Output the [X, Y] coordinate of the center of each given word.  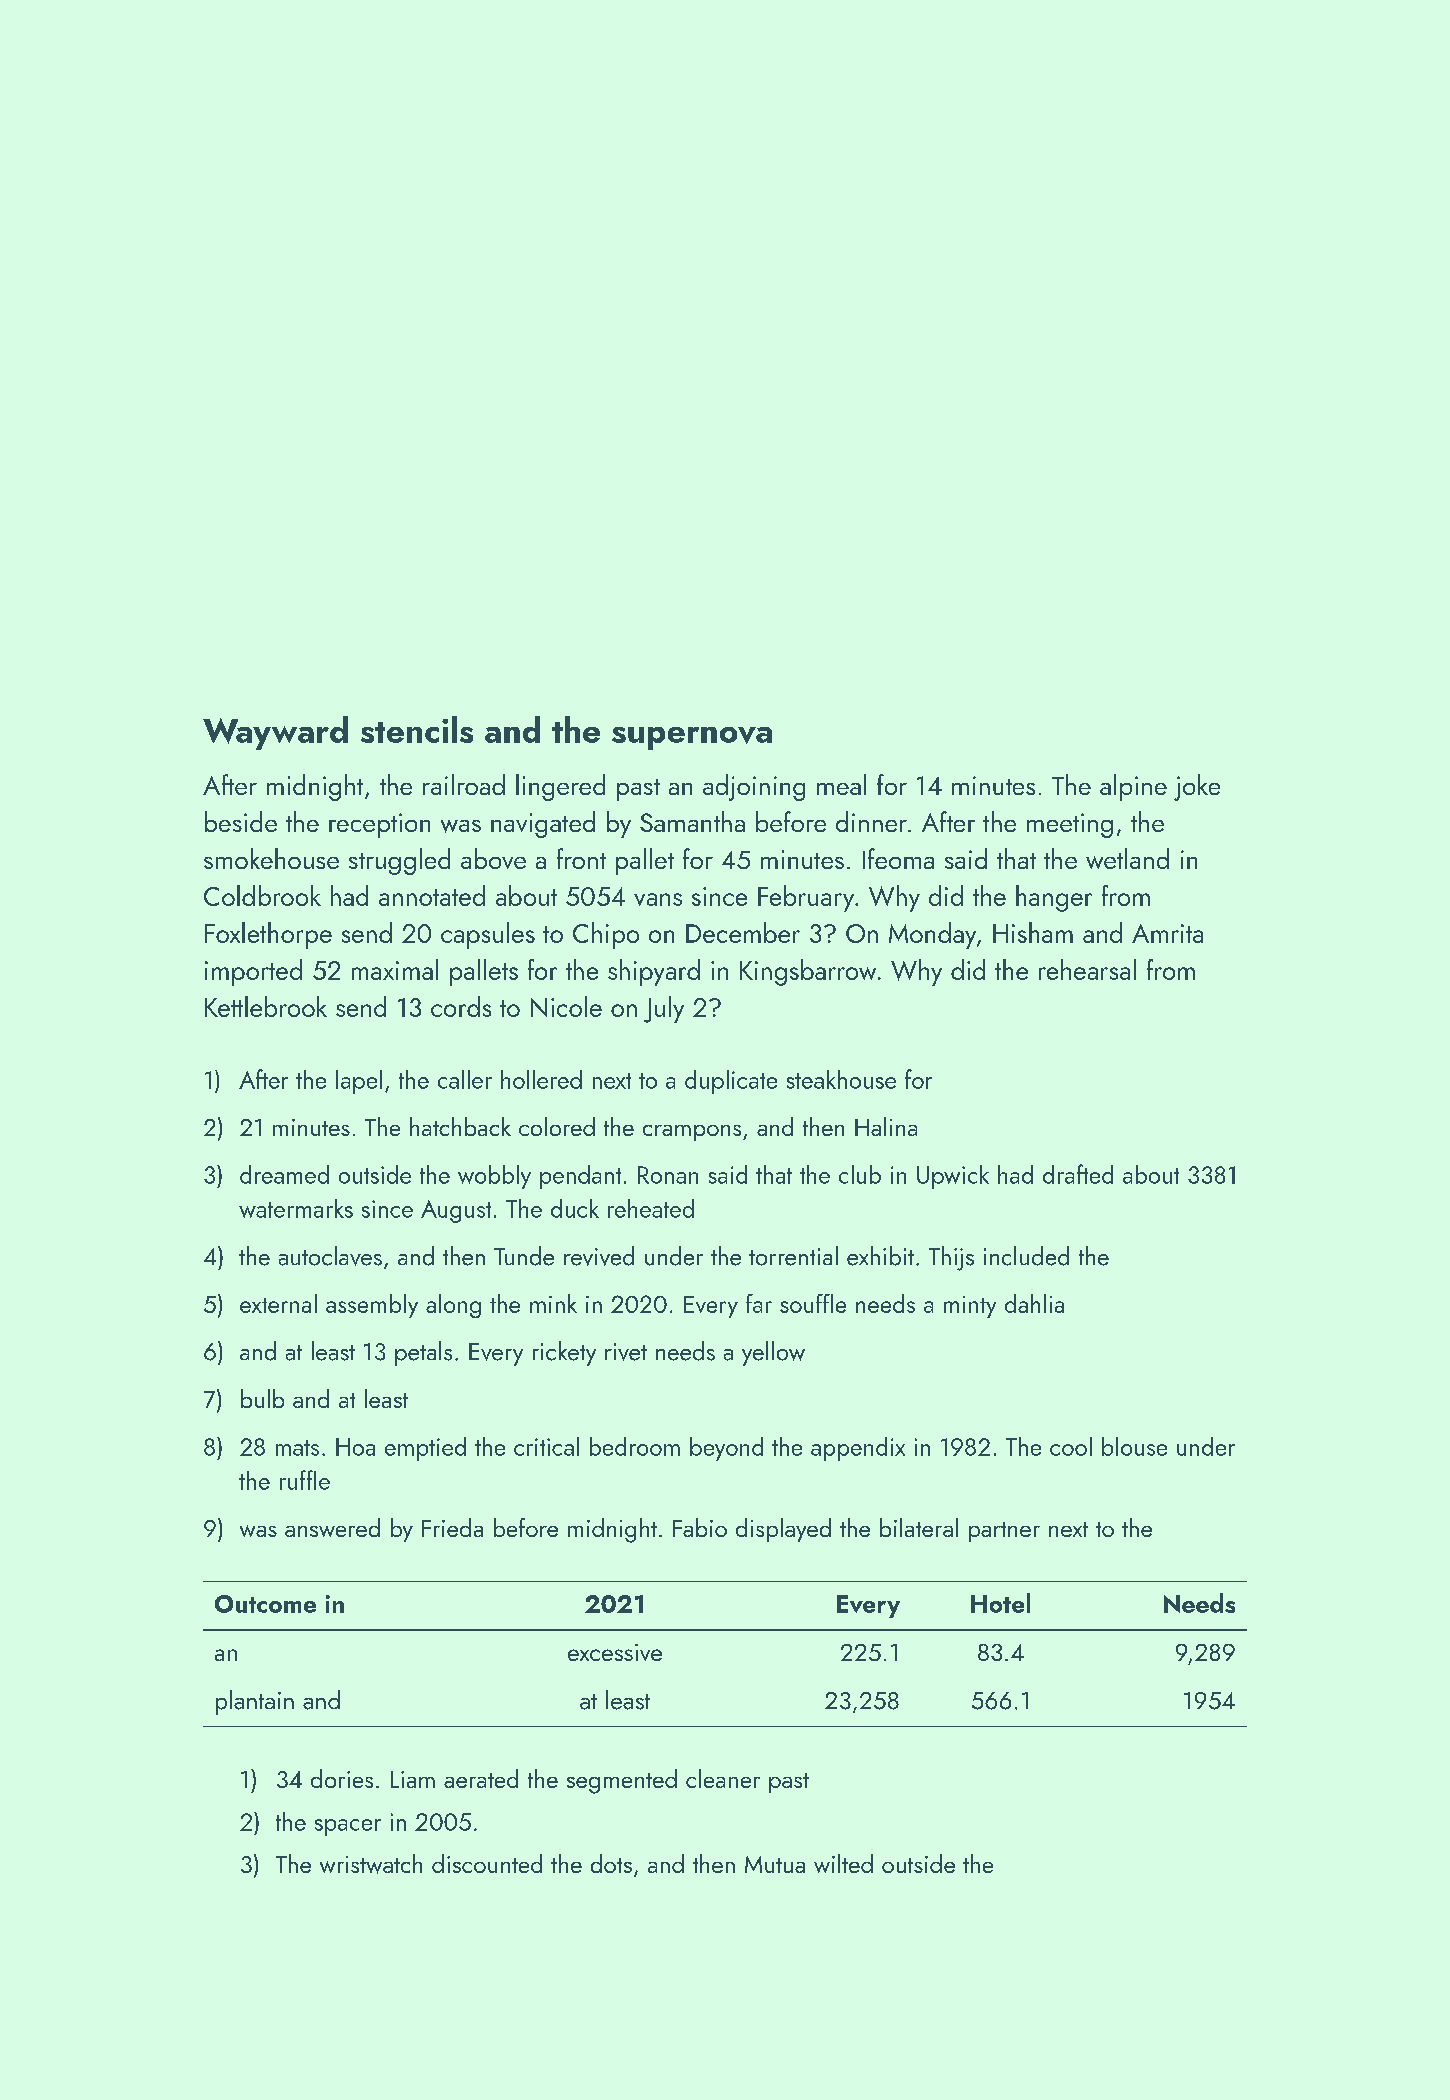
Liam [413, 1779]
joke [1197, 787]
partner [1004, 1532]
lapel [359, 1082]
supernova [692, 738]
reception [379, 825]
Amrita [1167, 933]
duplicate [731, 1082]
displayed [783, 1530]
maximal [395, 969]
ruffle [305, 1480]
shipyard [654, 972]
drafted [1078, 1174]
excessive [615, 1652]
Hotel [1000, 1603]
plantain [255, 1702]
